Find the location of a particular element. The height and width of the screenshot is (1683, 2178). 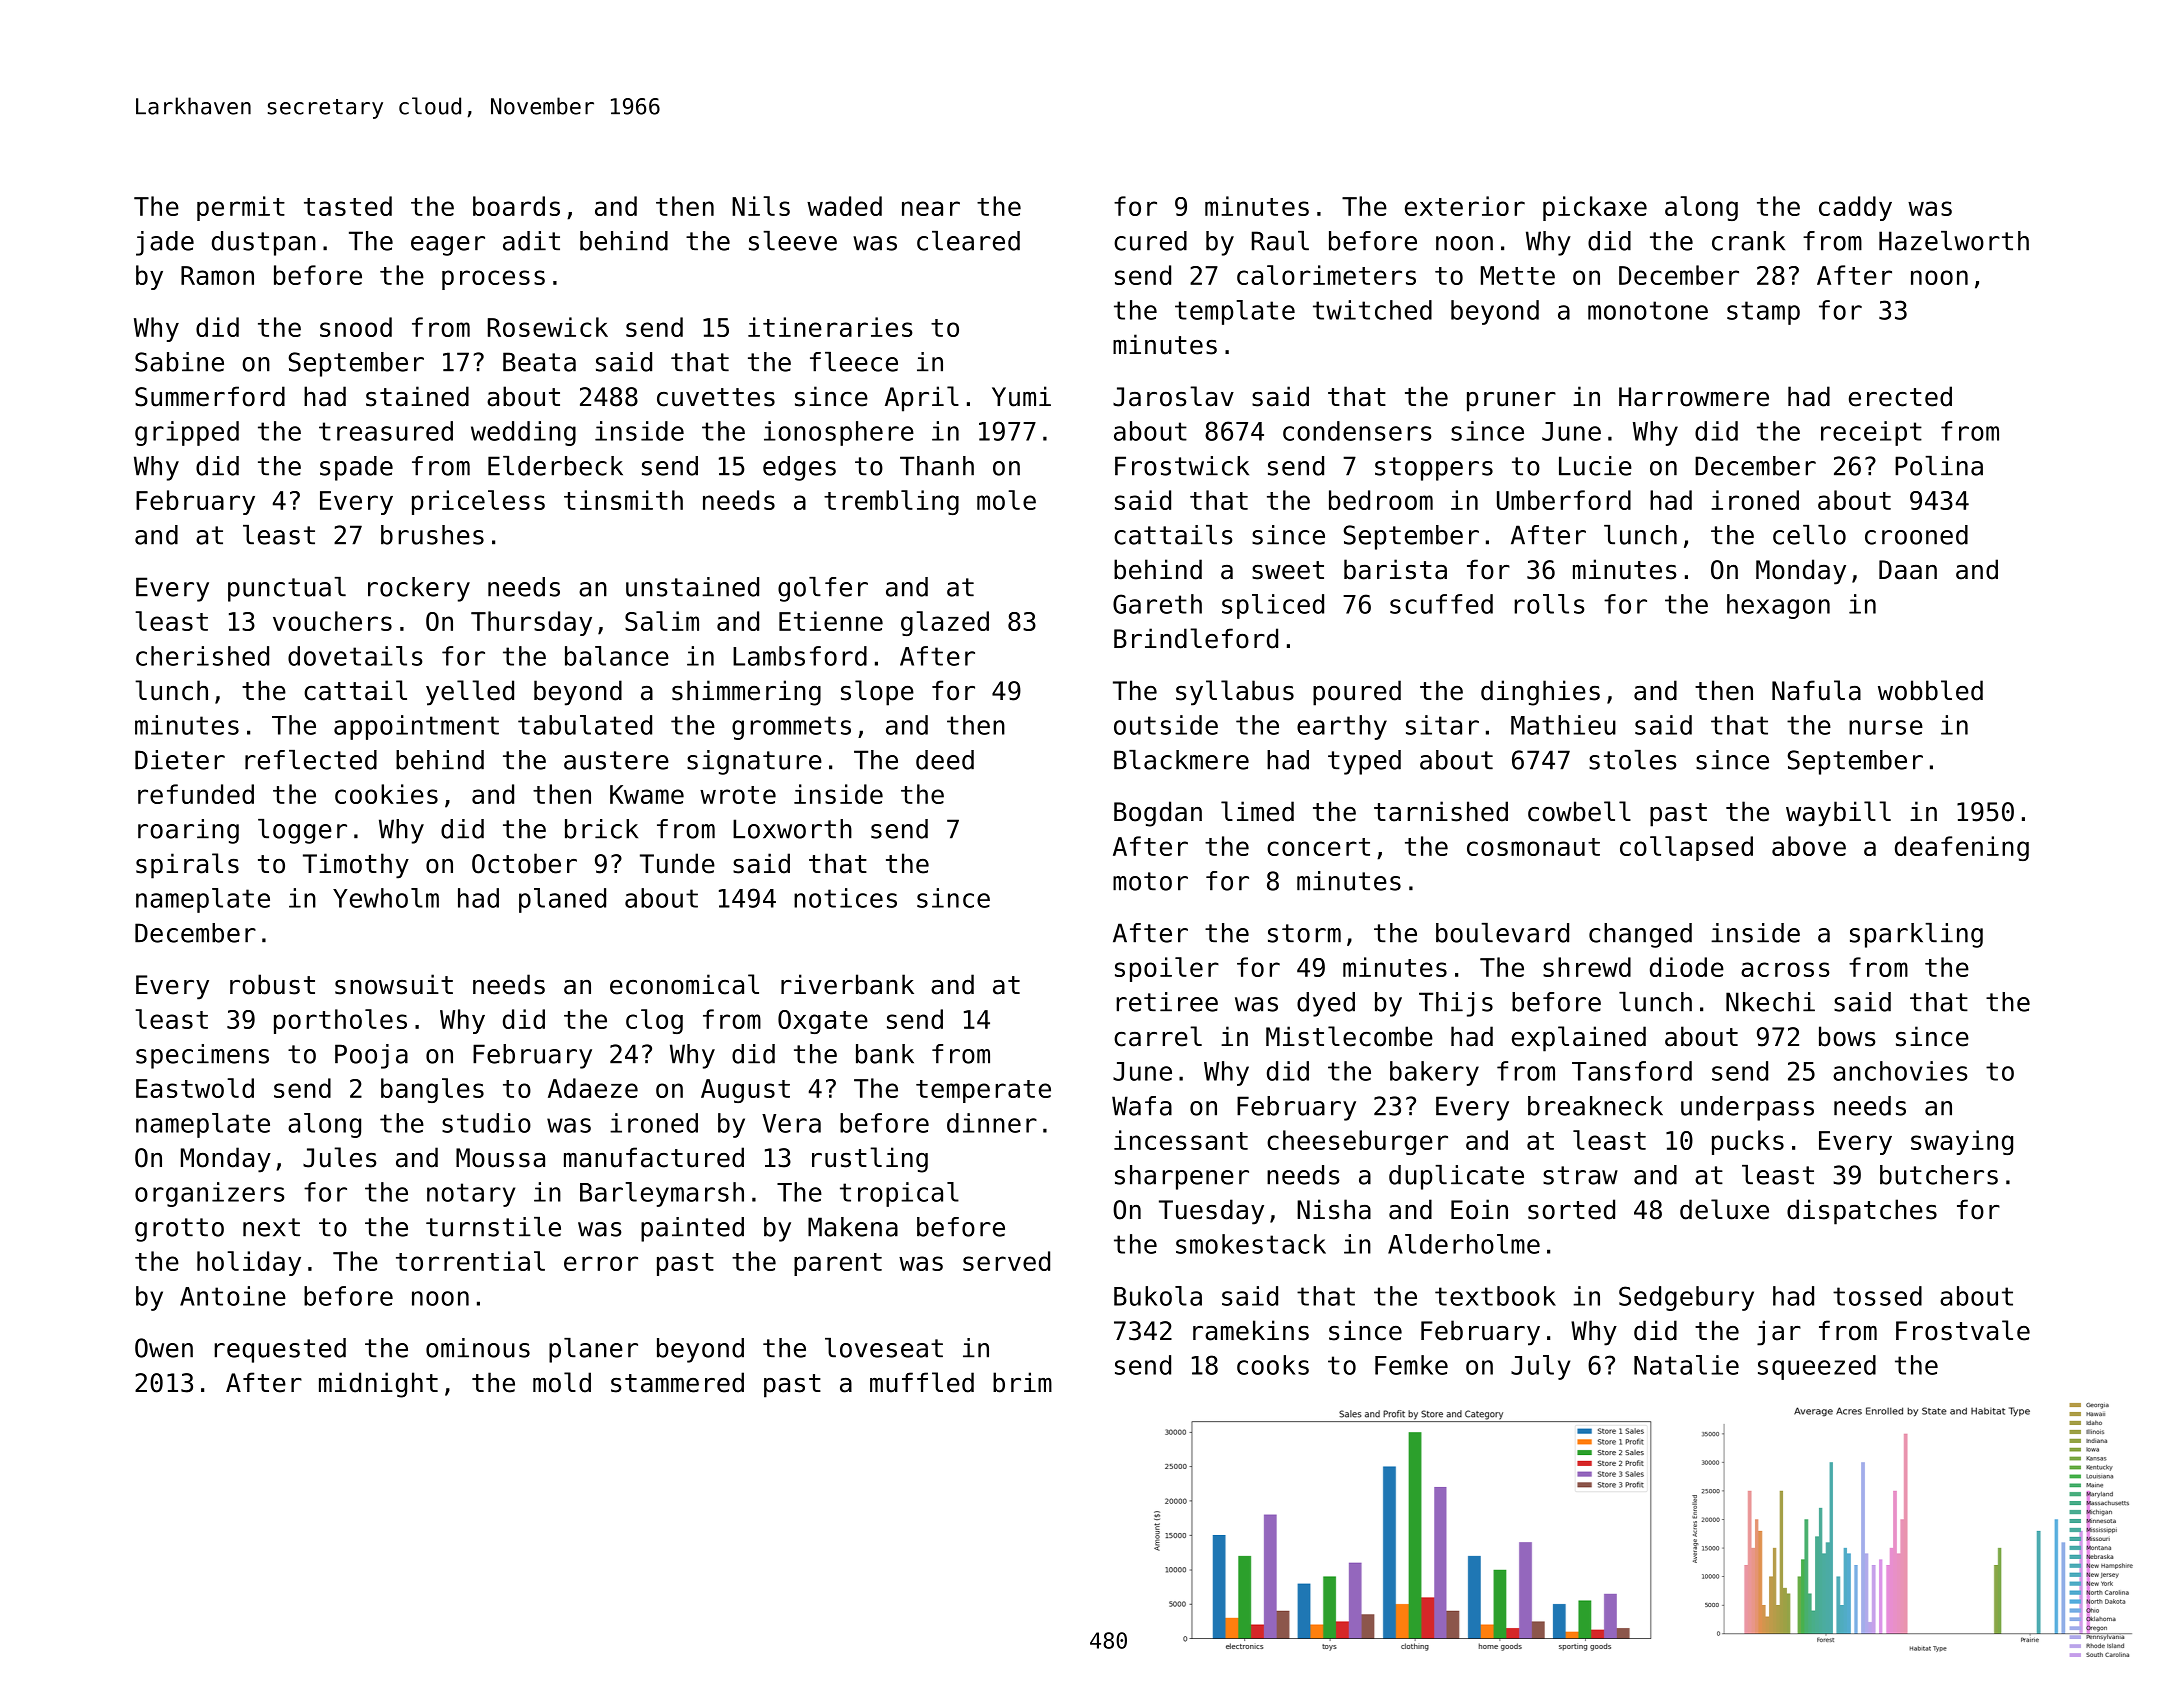

organizers is located at coordinates (210, 1194).
